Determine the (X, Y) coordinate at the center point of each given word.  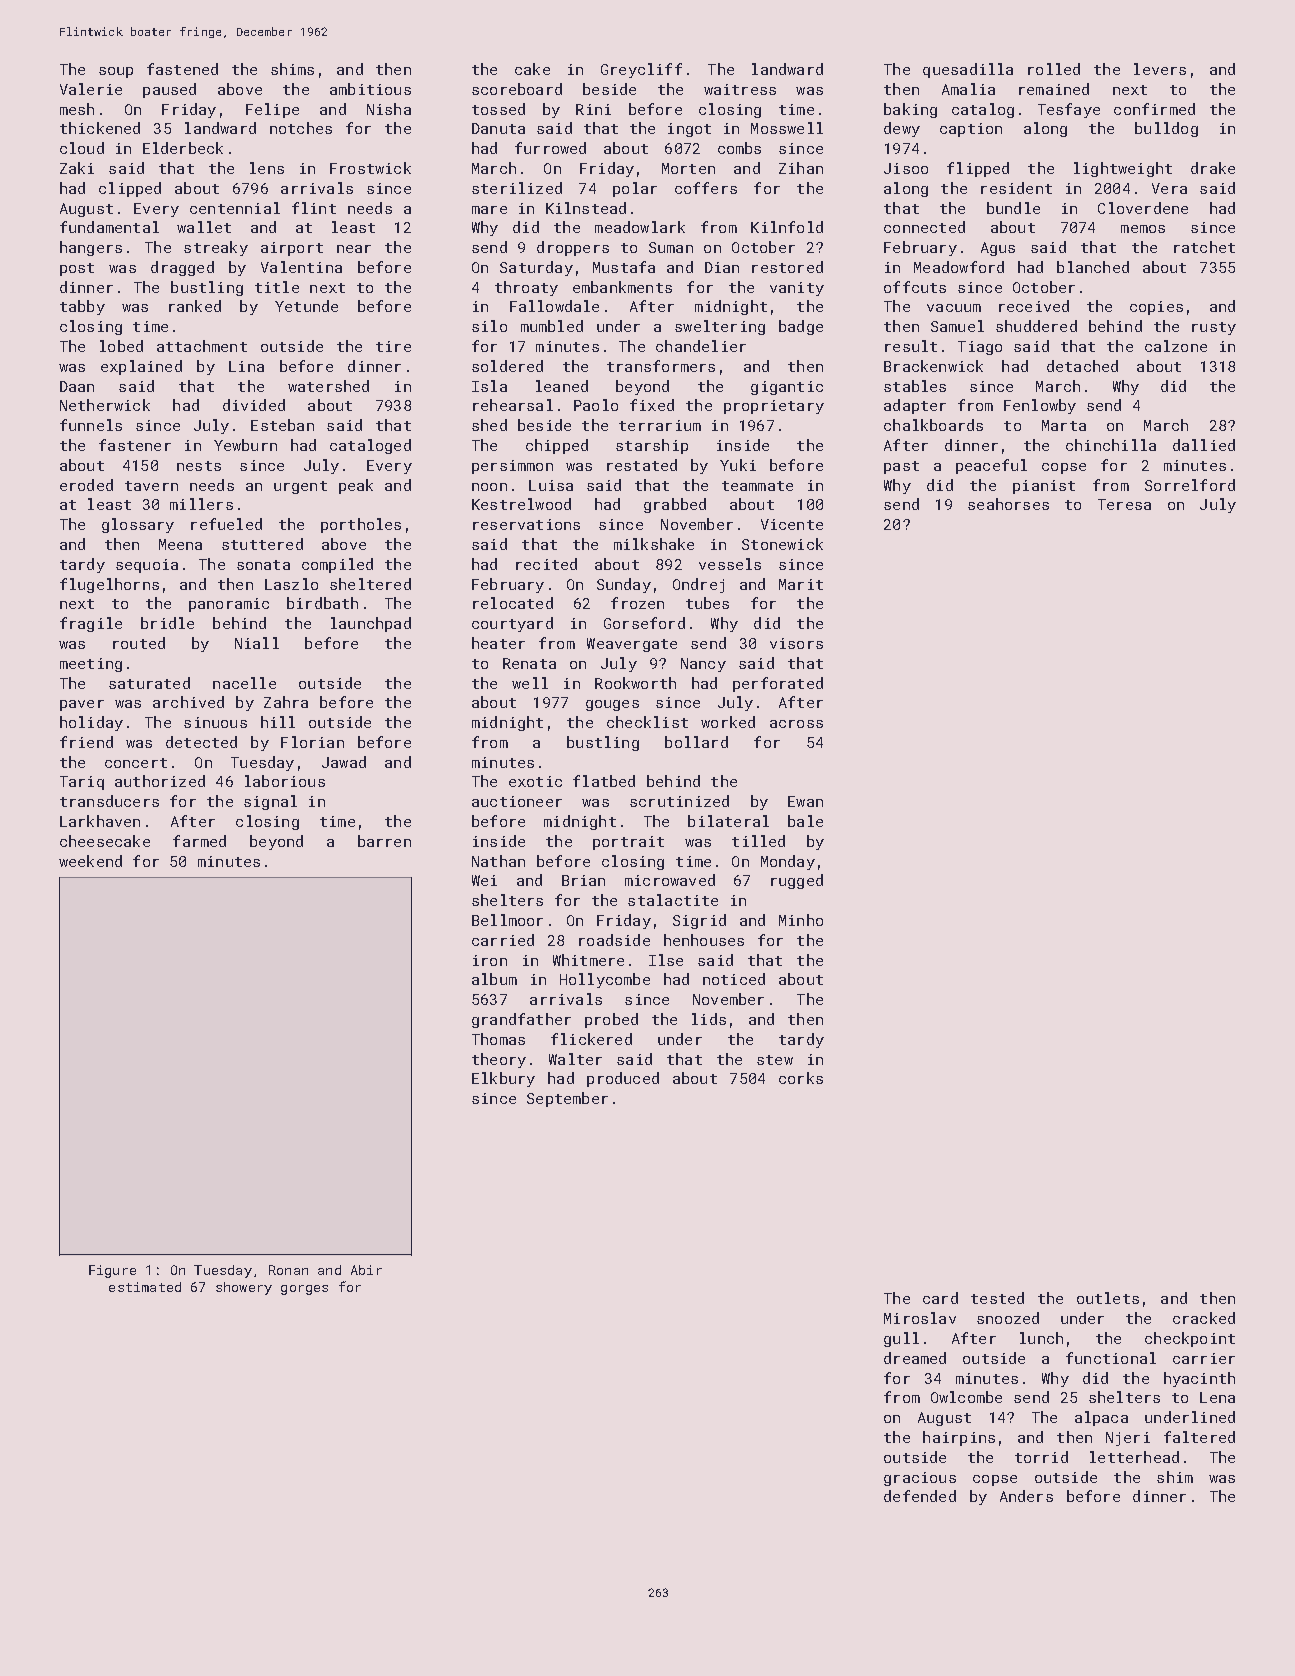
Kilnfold (787, 227)
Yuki (738, 465)
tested (997, 1298)
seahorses (1008, 504)
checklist (647, 722)
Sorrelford (1190, 485)
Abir (366, 1270)
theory (499, 1060)
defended (920, 1496)
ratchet (1204, 247)
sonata (263, 565)
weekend (90, 861)
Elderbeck (183, 148)
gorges (304, 1290)
